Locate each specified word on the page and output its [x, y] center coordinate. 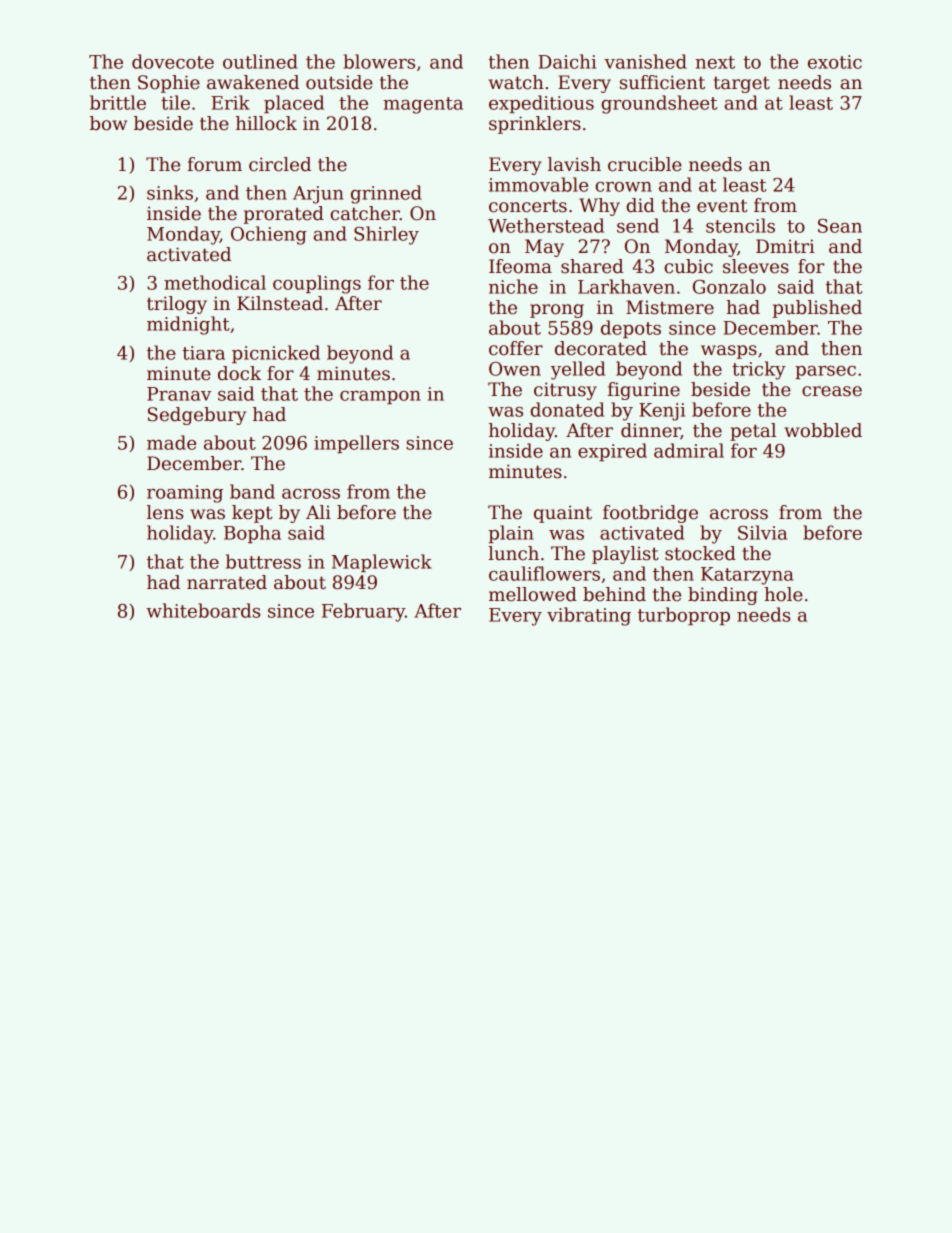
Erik [230, 102]
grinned [386, 194]
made [171, 442]
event [722, 206]
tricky [759, 370]
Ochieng [269, 235]
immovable [538, 184]
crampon [380, 397]
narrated [227, 582]
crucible [645, 164]
